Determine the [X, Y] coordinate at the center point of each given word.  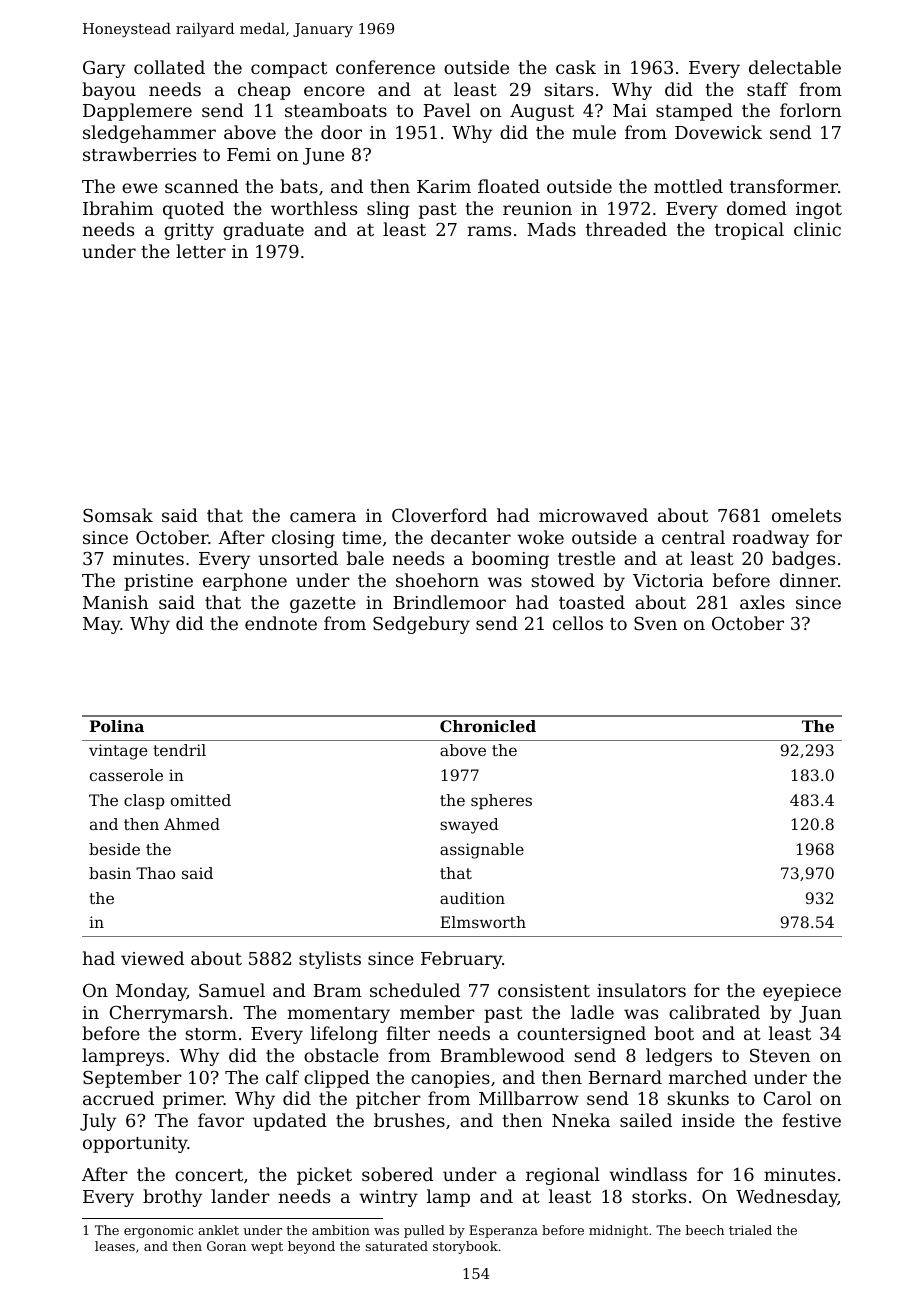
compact [289, 70]
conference [385, 67]
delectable [795, 67]
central [693, 537]
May [102, 625]
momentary [339, 1015]
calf [282, 1077]
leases [115, 1246]
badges [803, 560]
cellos [578, 623]
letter [201, 251]
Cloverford [439, 515]
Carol [788, 1098]
